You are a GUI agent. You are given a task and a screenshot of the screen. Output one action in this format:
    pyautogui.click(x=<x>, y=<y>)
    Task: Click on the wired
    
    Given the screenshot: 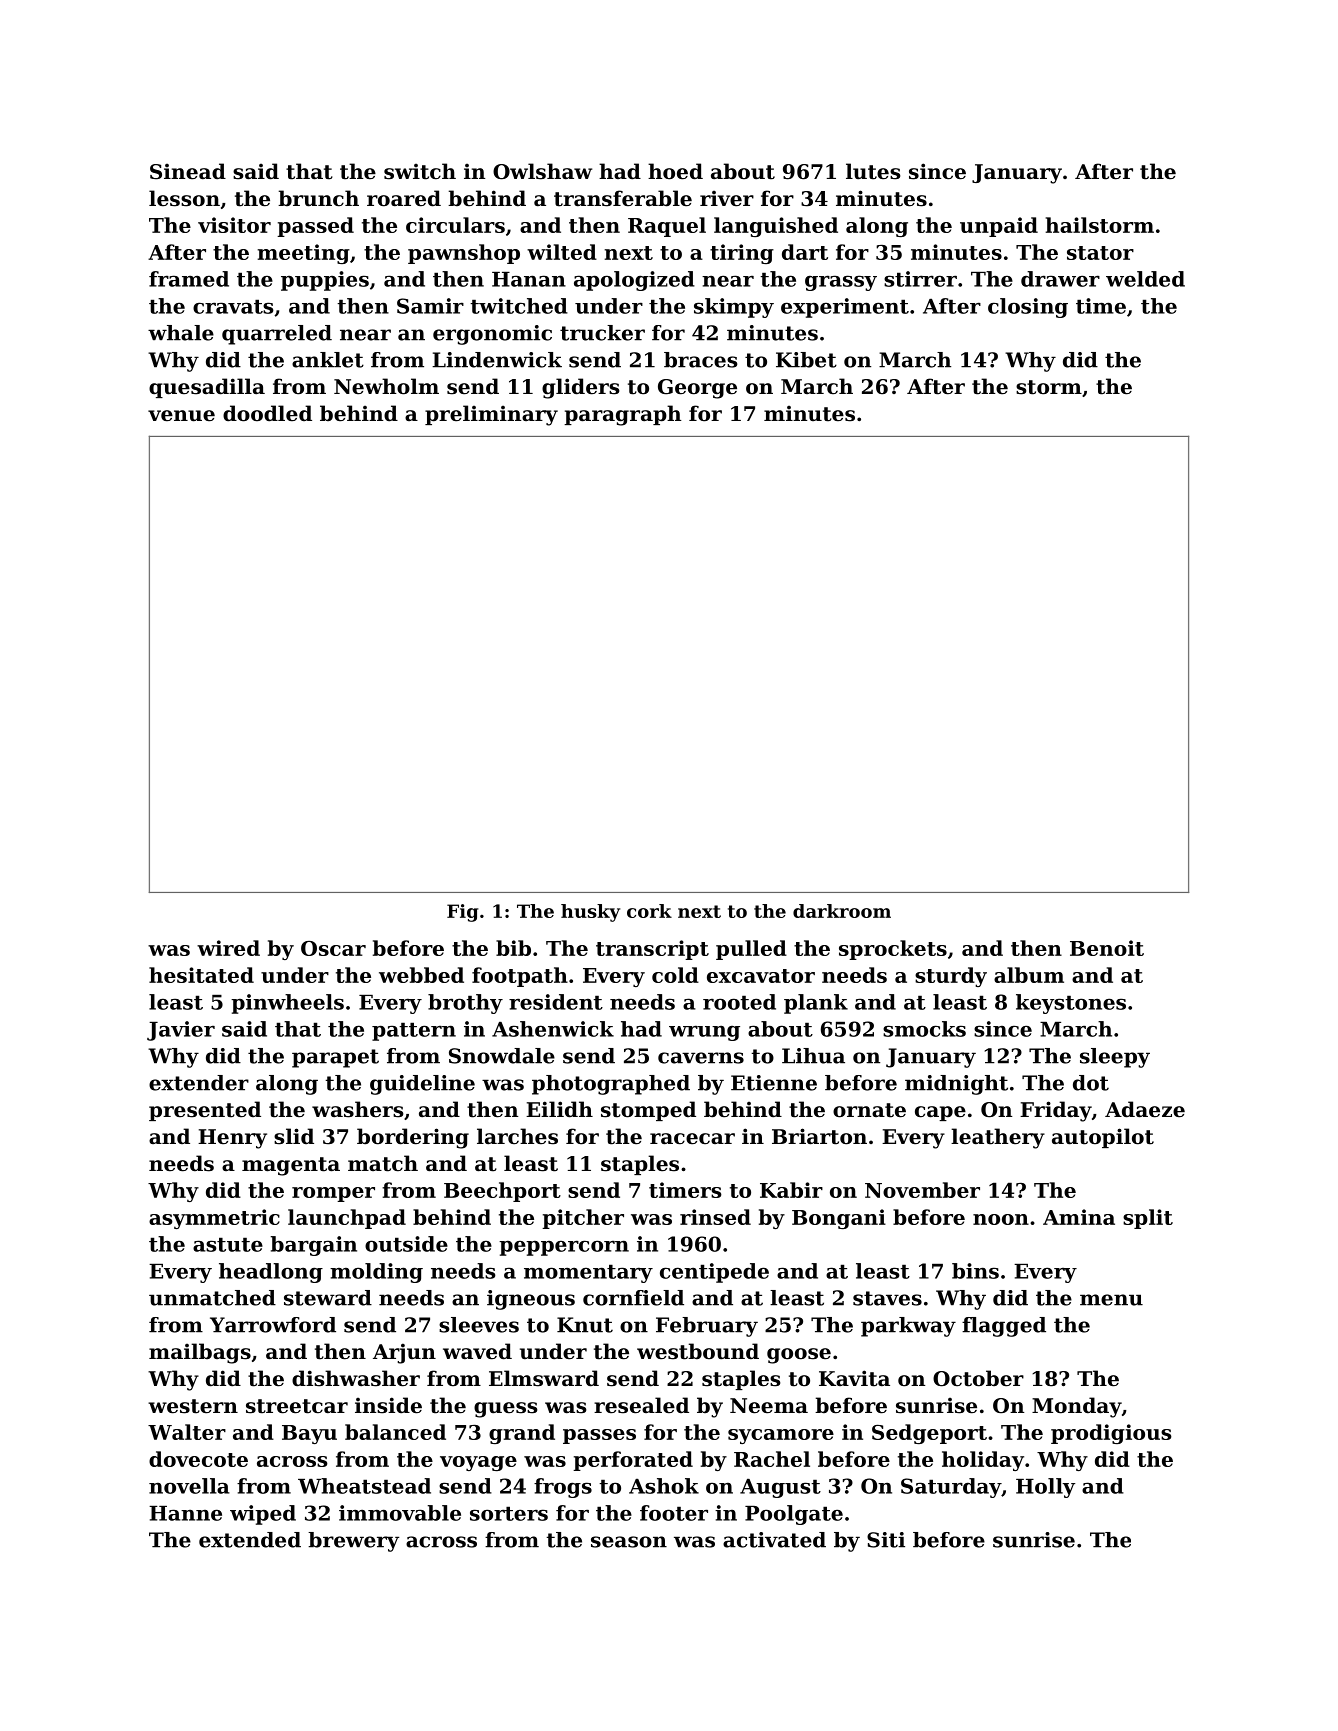 What is the action you would take?
    pyautogui.click(x=228, y=948)
